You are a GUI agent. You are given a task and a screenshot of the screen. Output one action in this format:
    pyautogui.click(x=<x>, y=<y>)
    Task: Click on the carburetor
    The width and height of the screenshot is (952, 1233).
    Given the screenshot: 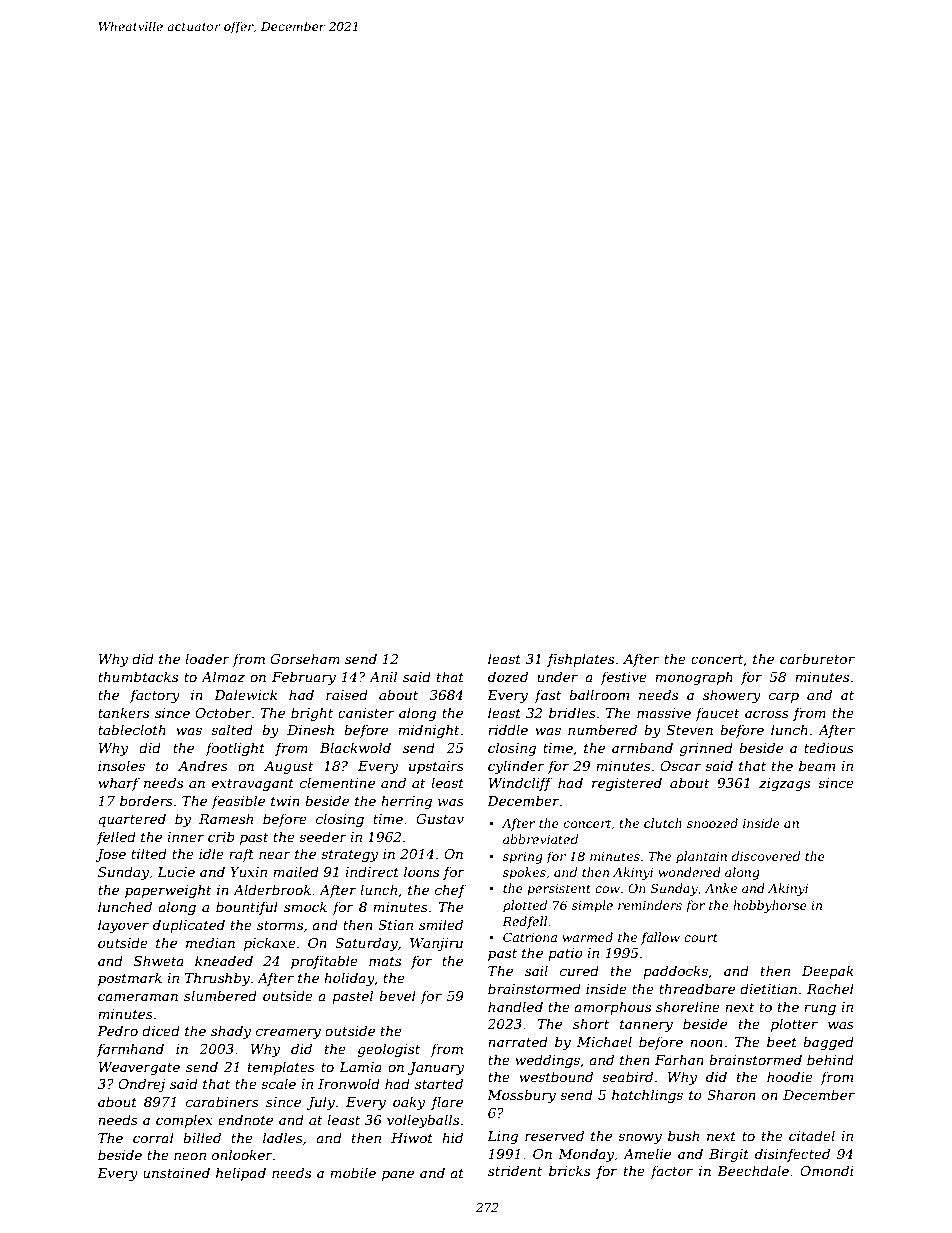 What is the action you would take?
    pyautogui.click(x=817, y=658)
